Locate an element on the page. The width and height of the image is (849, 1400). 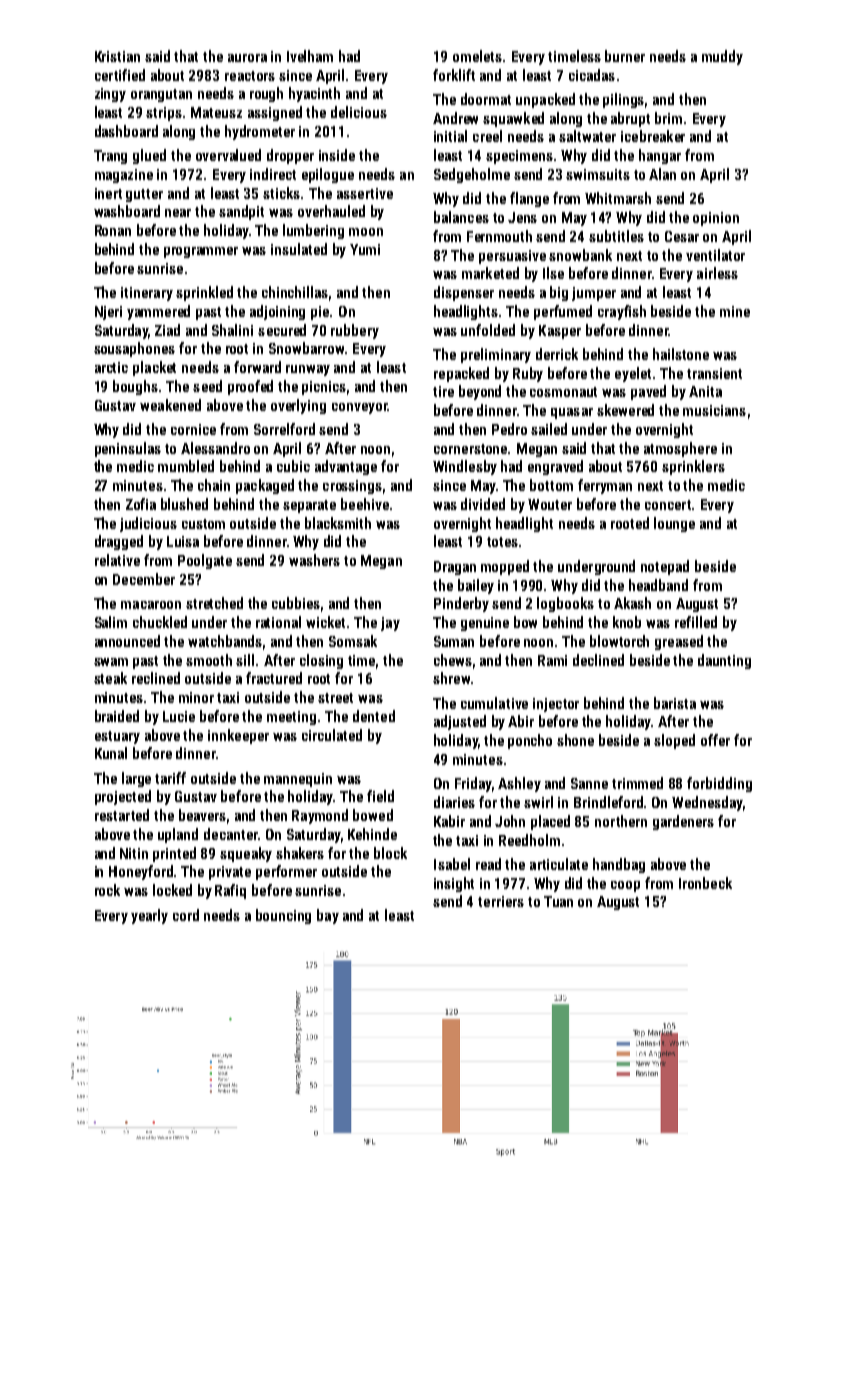
Rafiq is located at coordinates (230, 891).
